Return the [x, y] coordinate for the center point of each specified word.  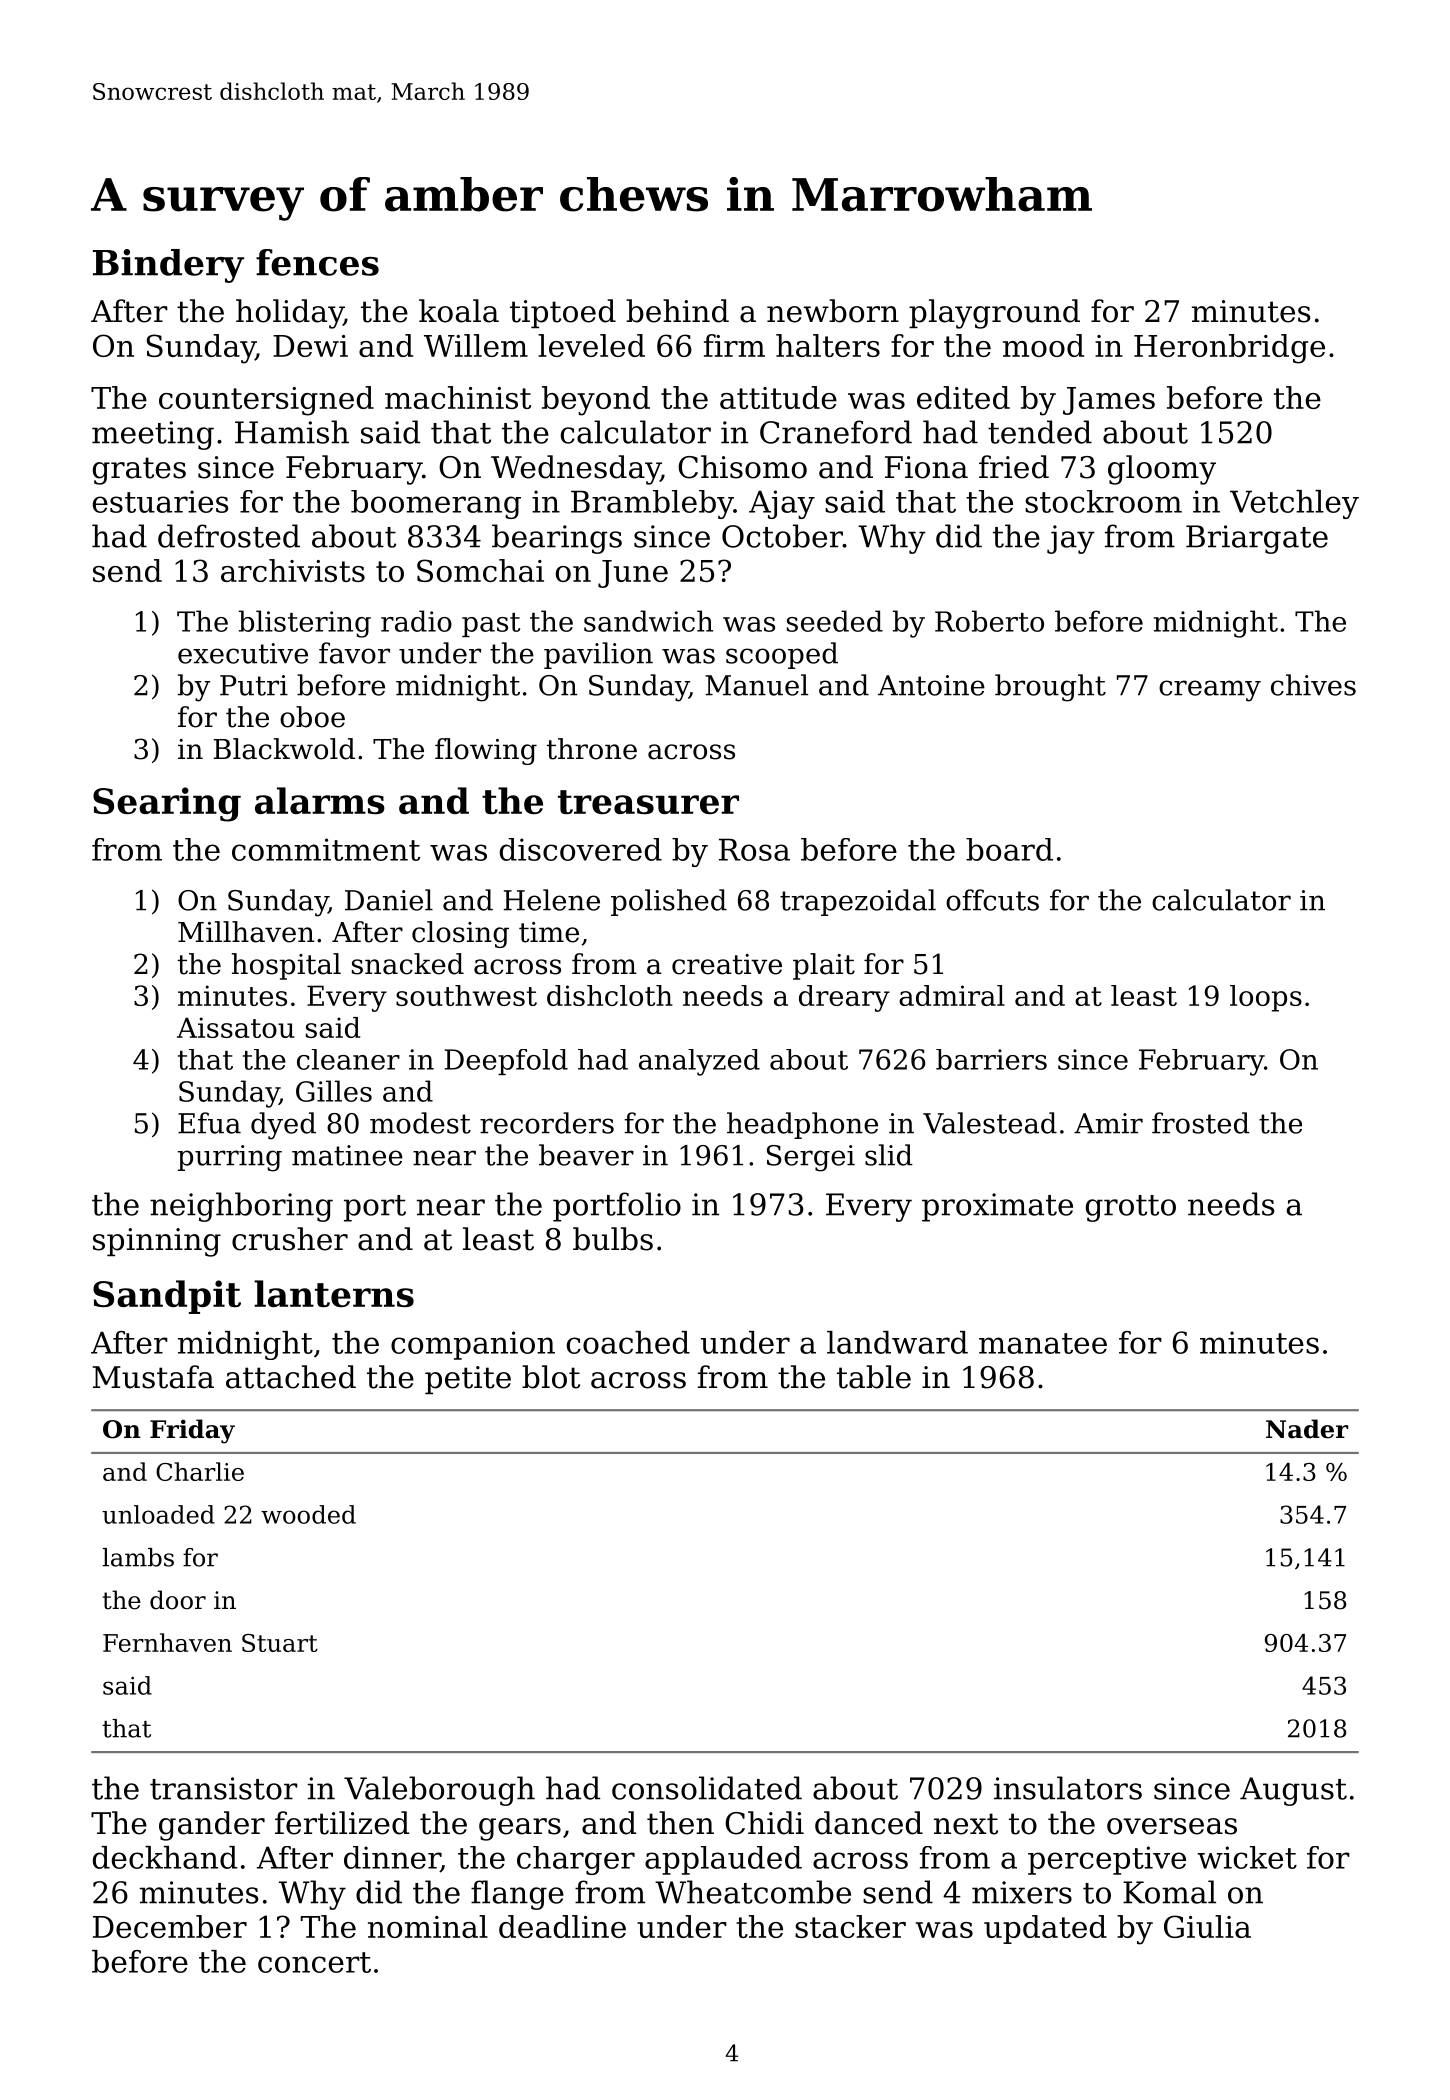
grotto [1130, 1208]
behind [677, 311]
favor [354, 653]
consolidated [707, 1788]
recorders [547, 1123]
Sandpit [167, 1297]
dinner [392, 1857]
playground [994, 314]
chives [1313, 685]
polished [669, 902]
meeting [153, 435]
